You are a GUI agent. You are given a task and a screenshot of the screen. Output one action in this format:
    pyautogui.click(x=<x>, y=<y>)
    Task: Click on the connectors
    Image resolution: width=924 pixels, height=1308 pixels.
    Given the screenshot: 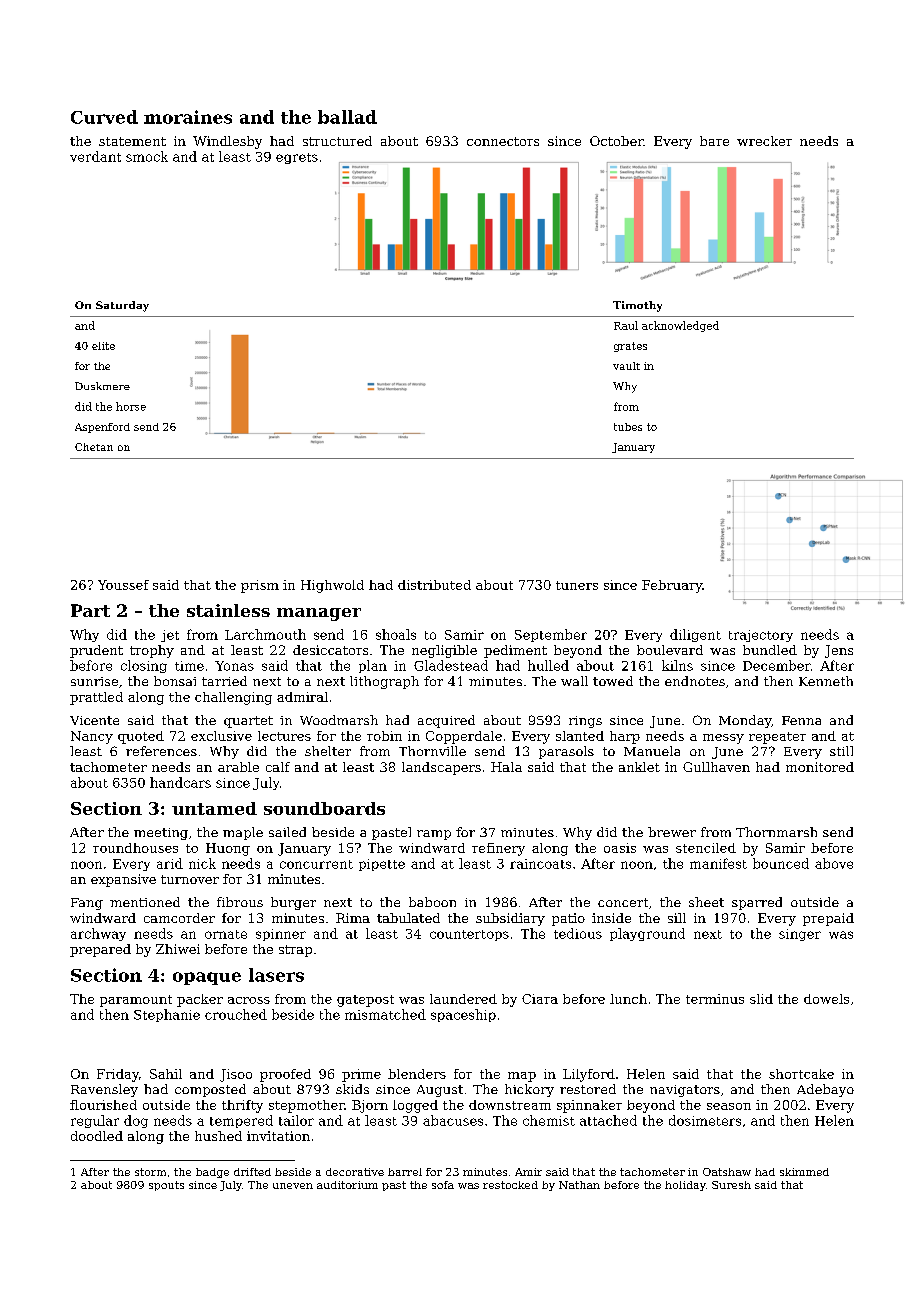 What is the action you would take?
    pyautogui.click(x=503, y=141)
